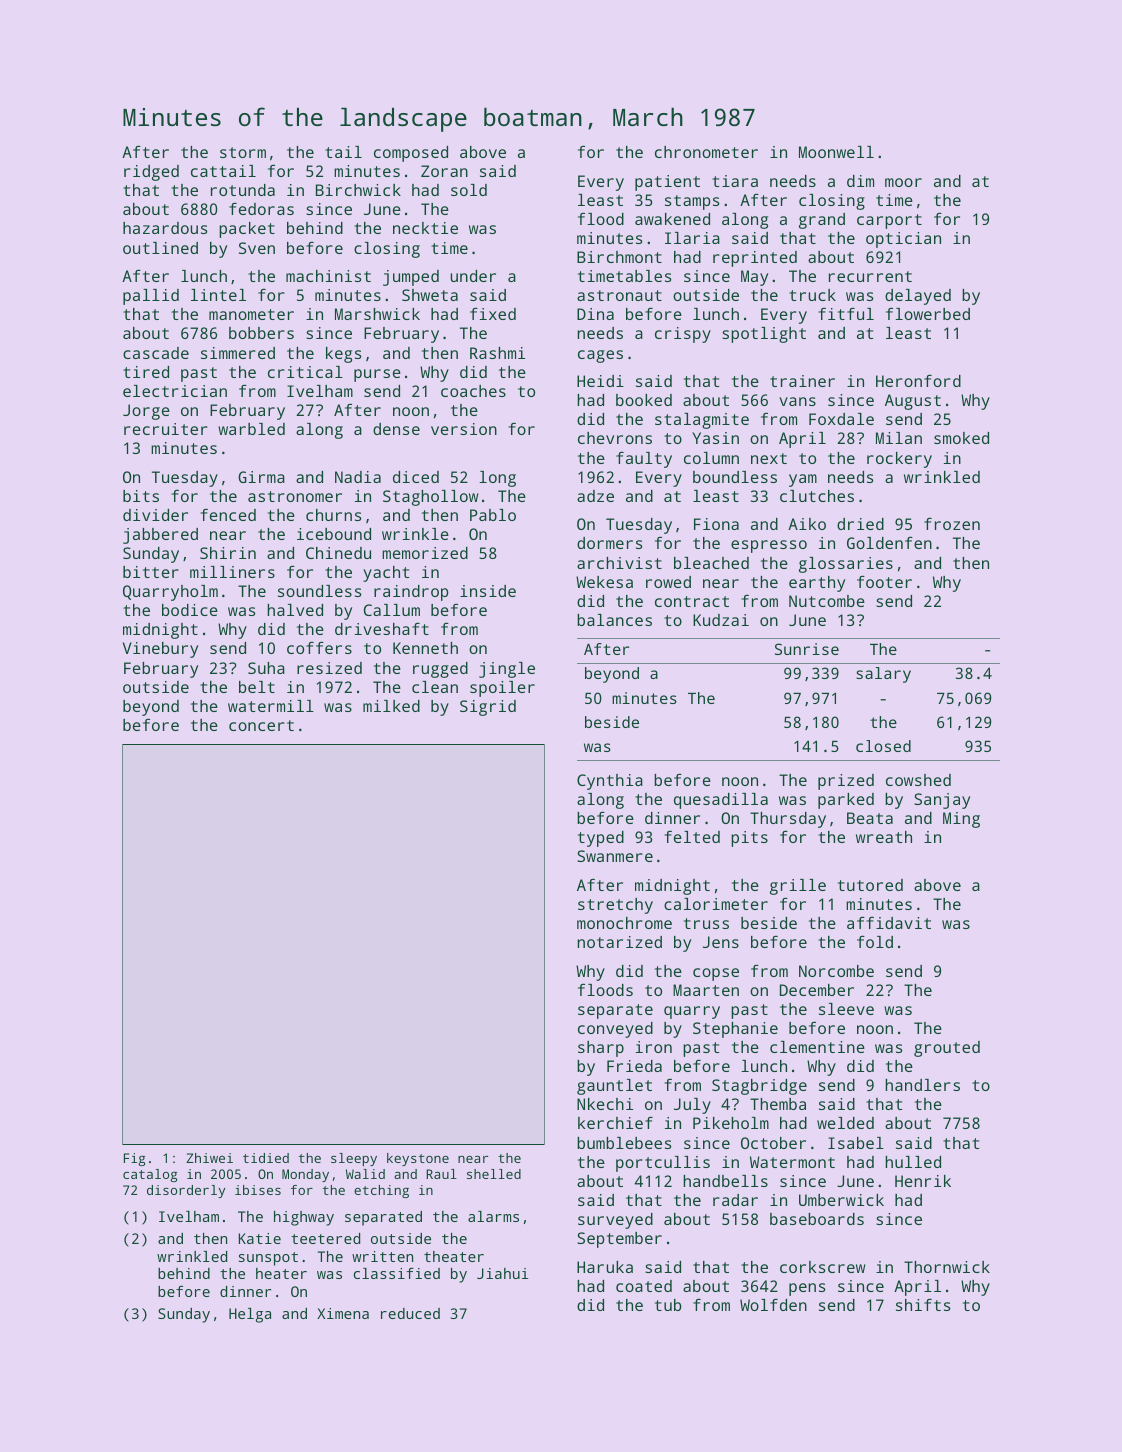  Describe the element at coordinates (624, 923) in the screenshot. I see `monochrome` at that location.
